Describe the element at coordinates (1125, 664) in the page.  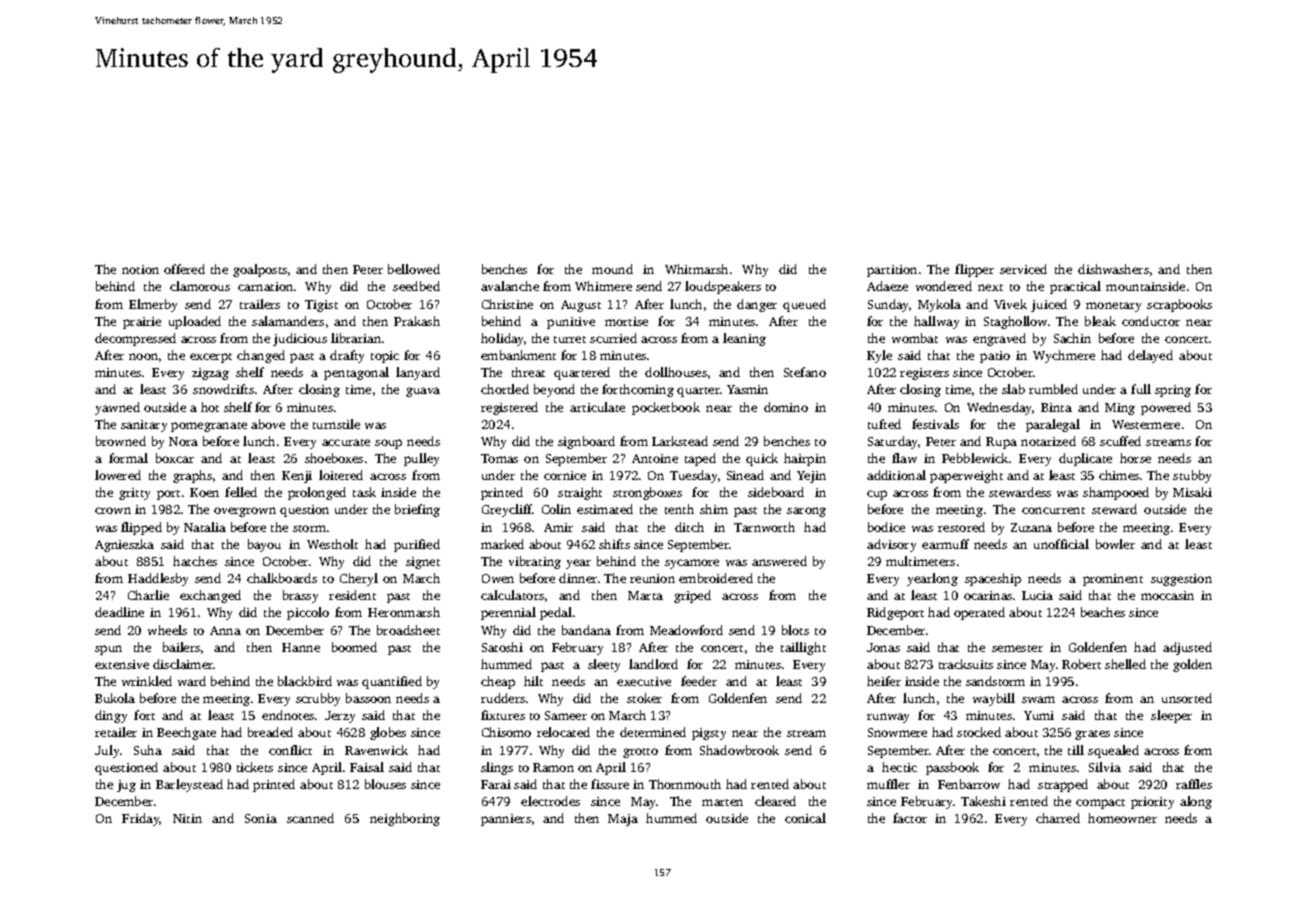
I see `shelled` at that location.
